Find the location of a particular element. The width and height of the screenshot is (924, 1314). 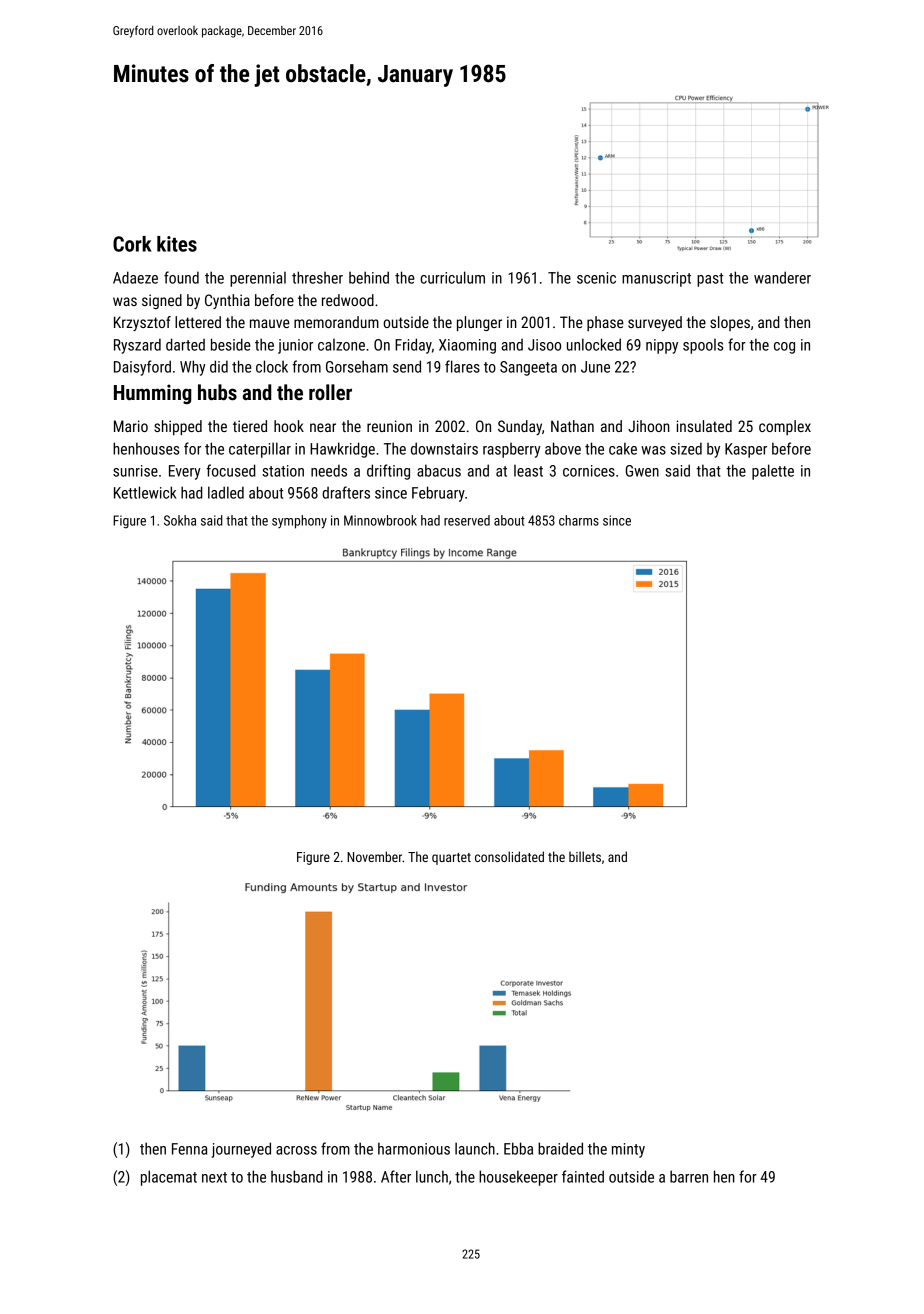

behind is located at coordinates (369, 277).
